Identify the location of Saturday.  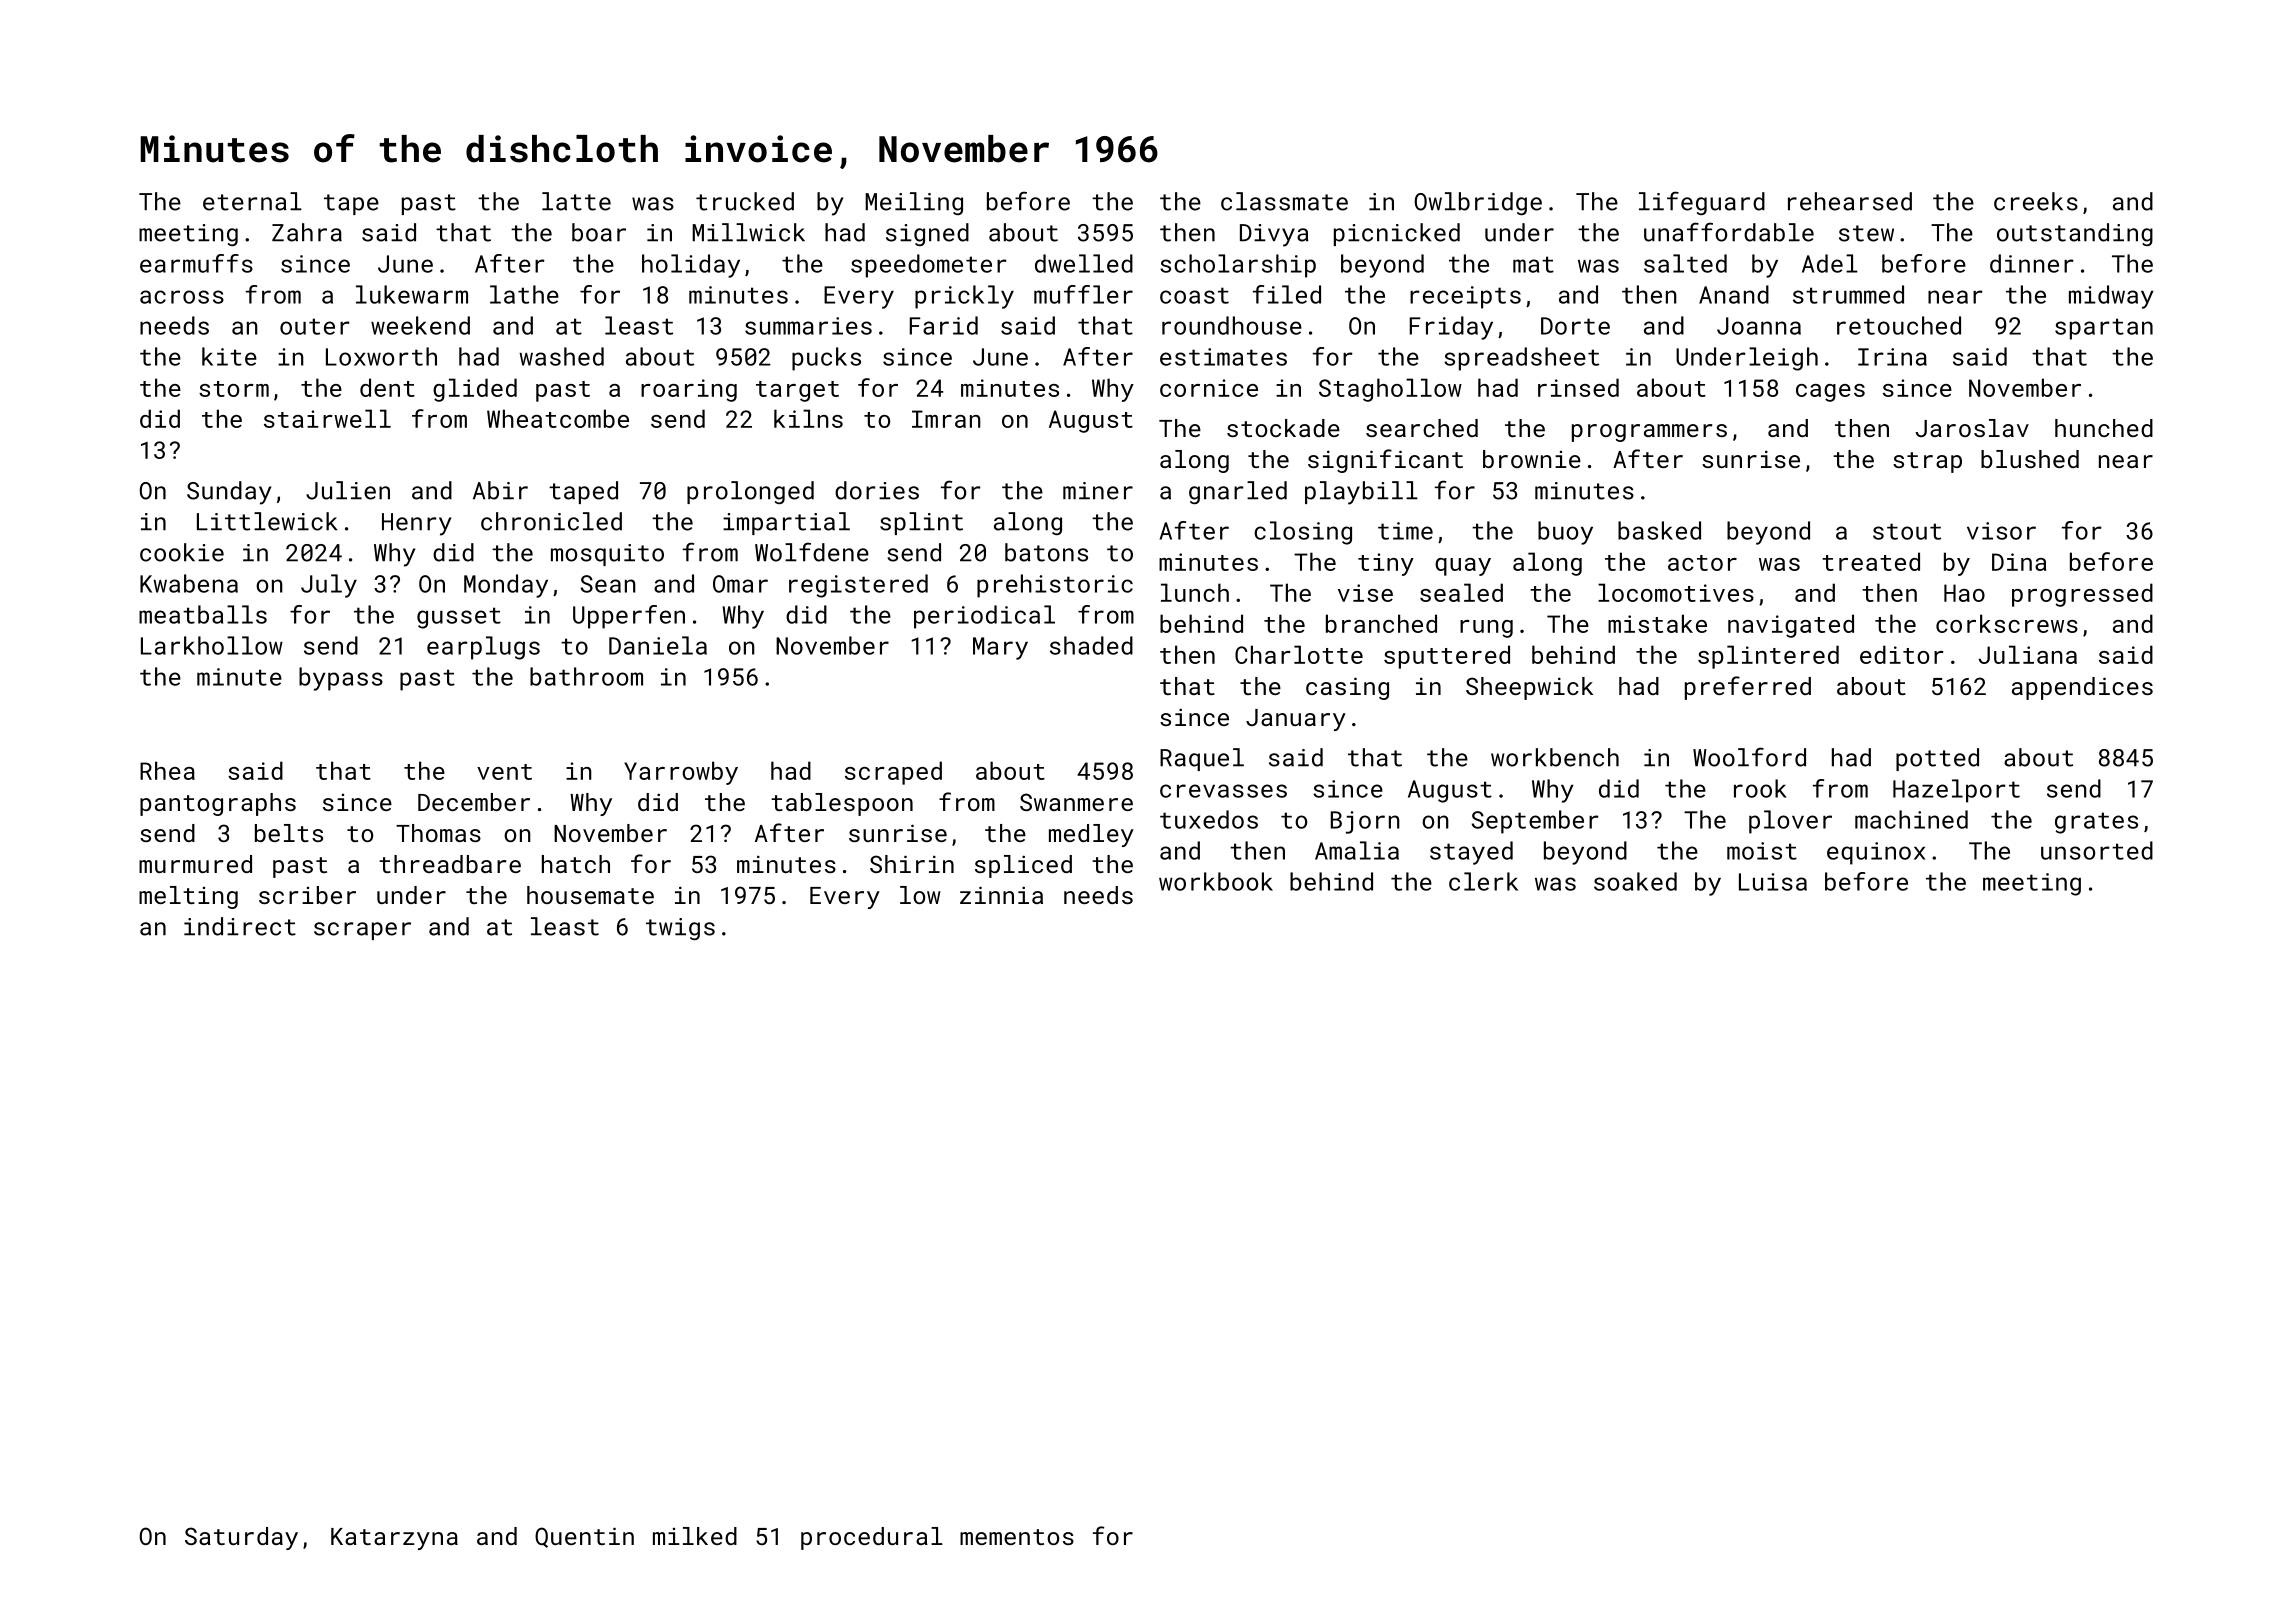
(241, 1538).
